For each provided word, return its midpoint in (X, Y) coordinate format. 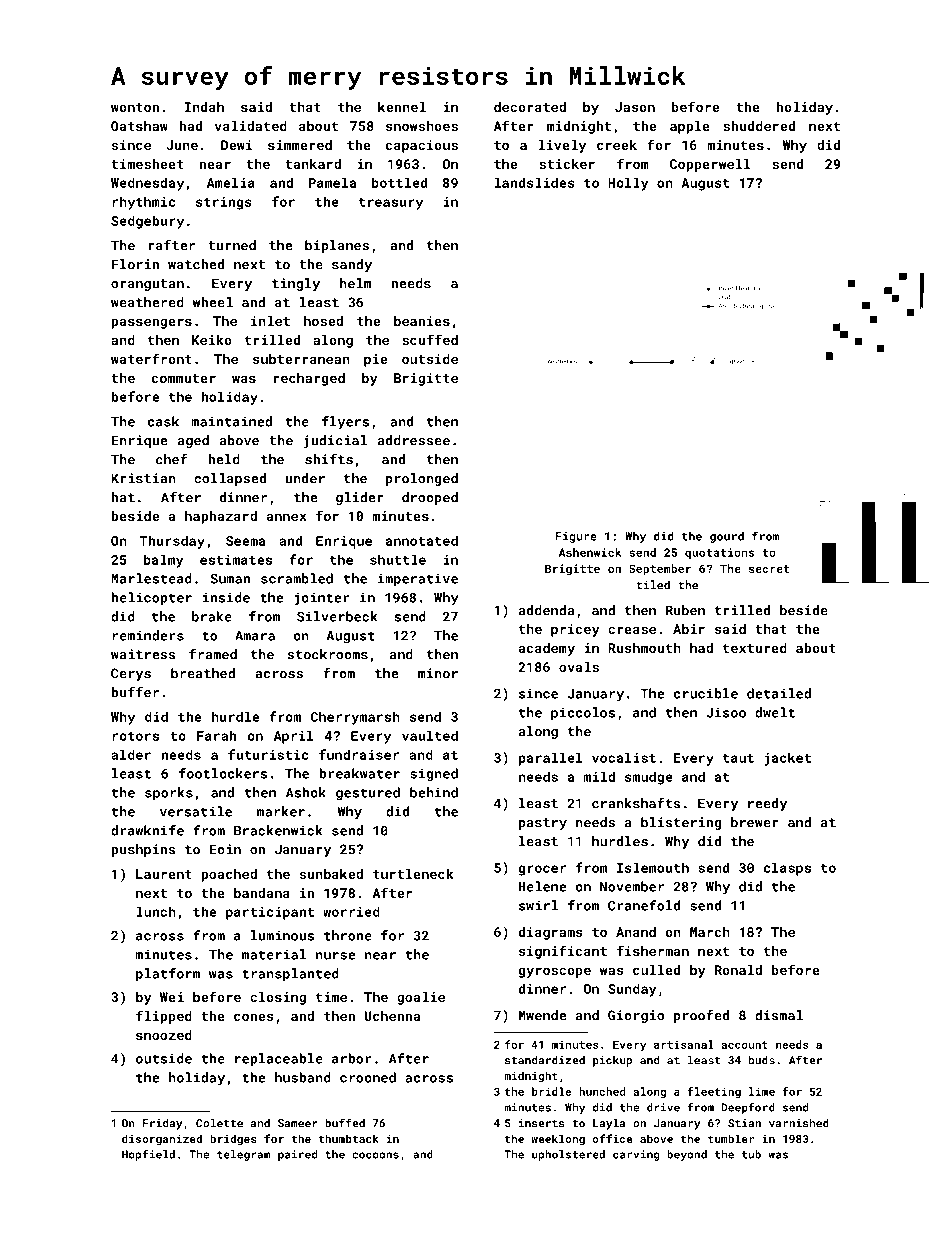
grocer (542, 870)
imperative (418, 580)
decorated (530, 107)
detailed (779, 693)
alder (131, 754)
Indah (204, 107)
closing (278, 998)
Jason (635, 107)
